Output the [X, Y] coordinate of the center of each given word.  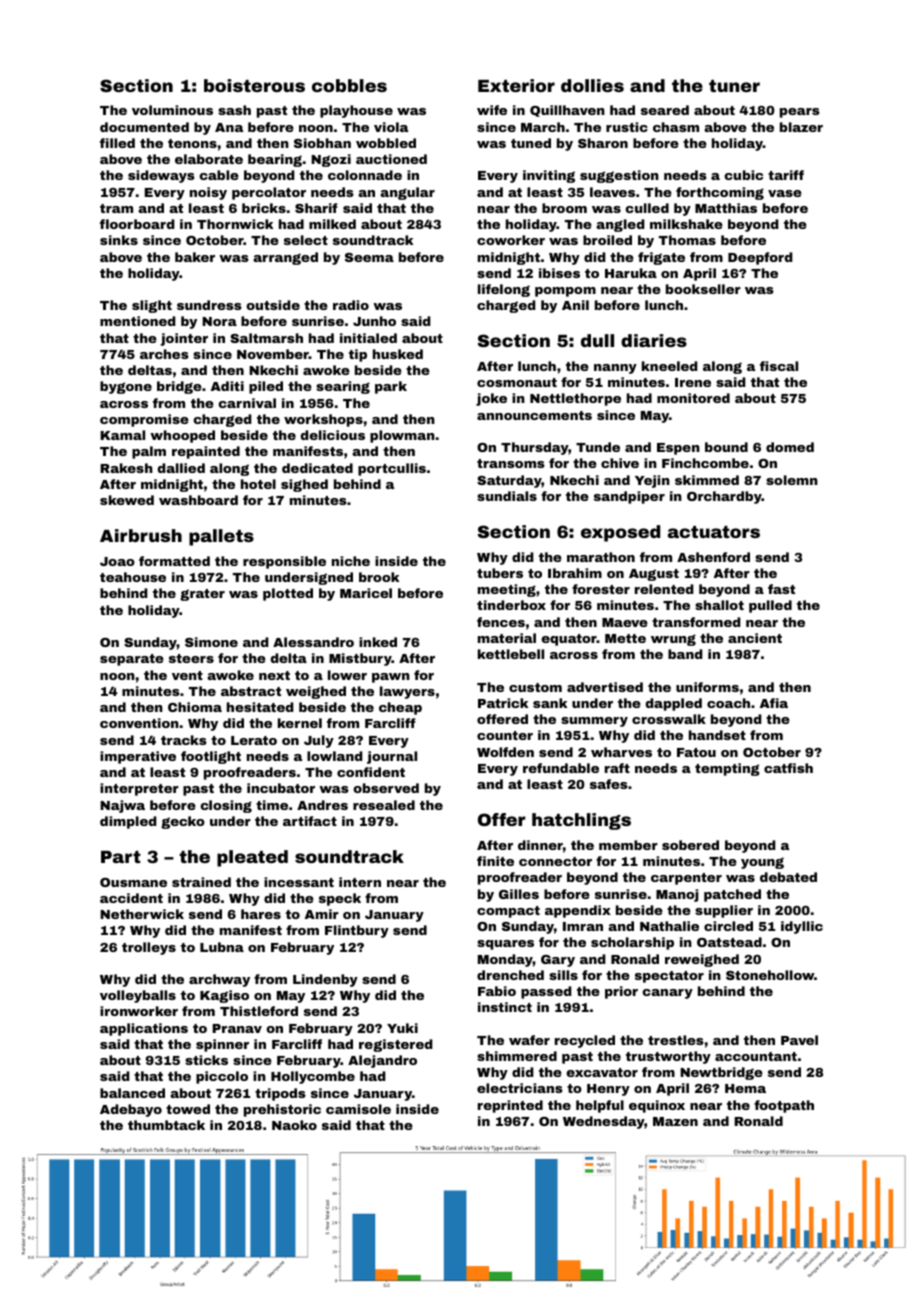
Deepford [760, 258]
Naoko [294, 1125]
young [762, 863]
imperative [138, 757]
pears [800, 113]
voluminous [172, 110]
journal [392, 757]
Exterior [516, 85]
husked [398, 354]
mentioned [138, 321]
